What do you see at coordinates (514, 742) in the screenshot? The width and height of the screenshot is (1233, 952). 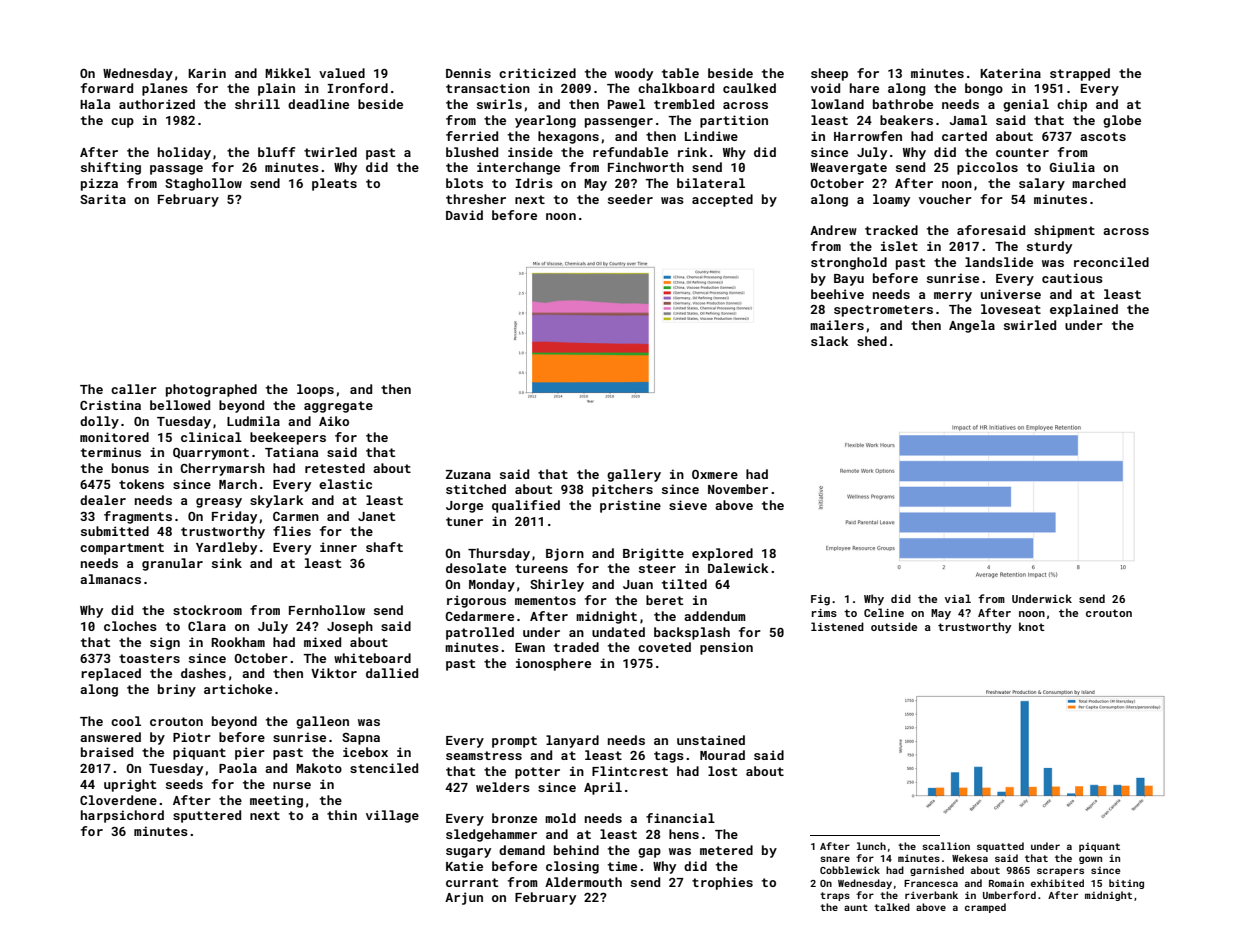 I see `prompt` at bounding box center [514, 742].
